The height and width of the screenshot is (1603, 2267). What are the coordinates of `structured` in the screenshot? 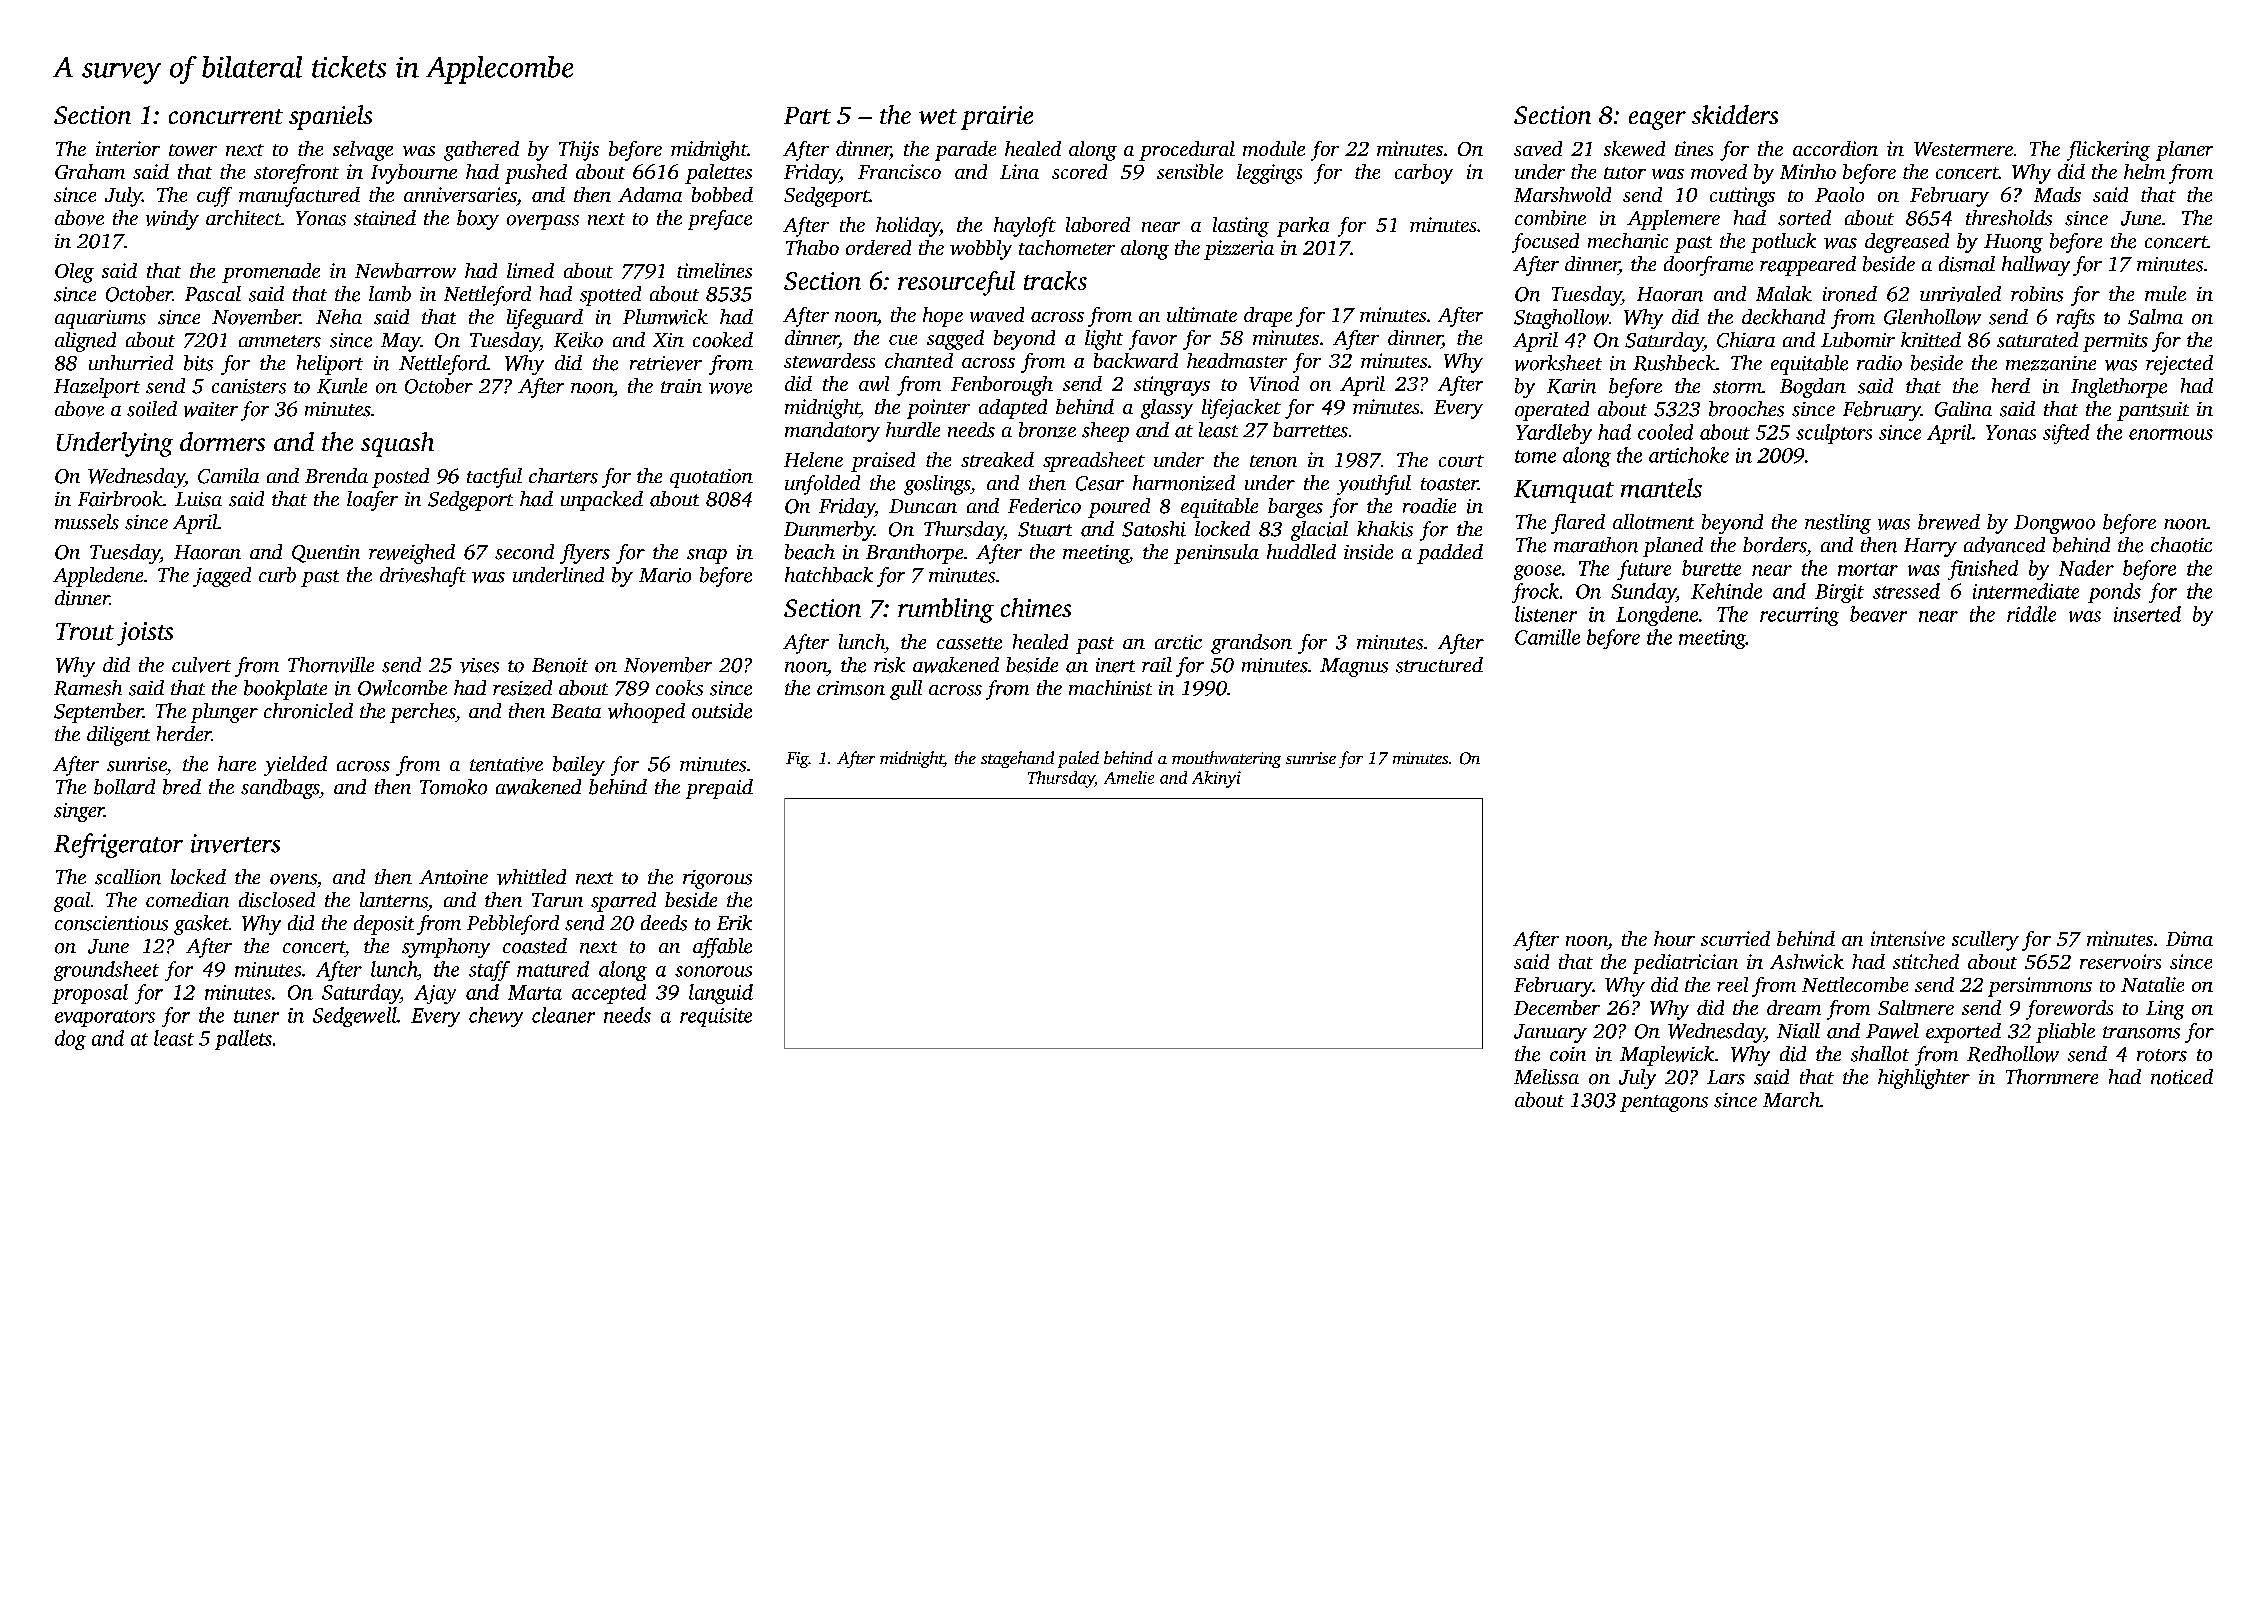 It's located at (1439, 665).
